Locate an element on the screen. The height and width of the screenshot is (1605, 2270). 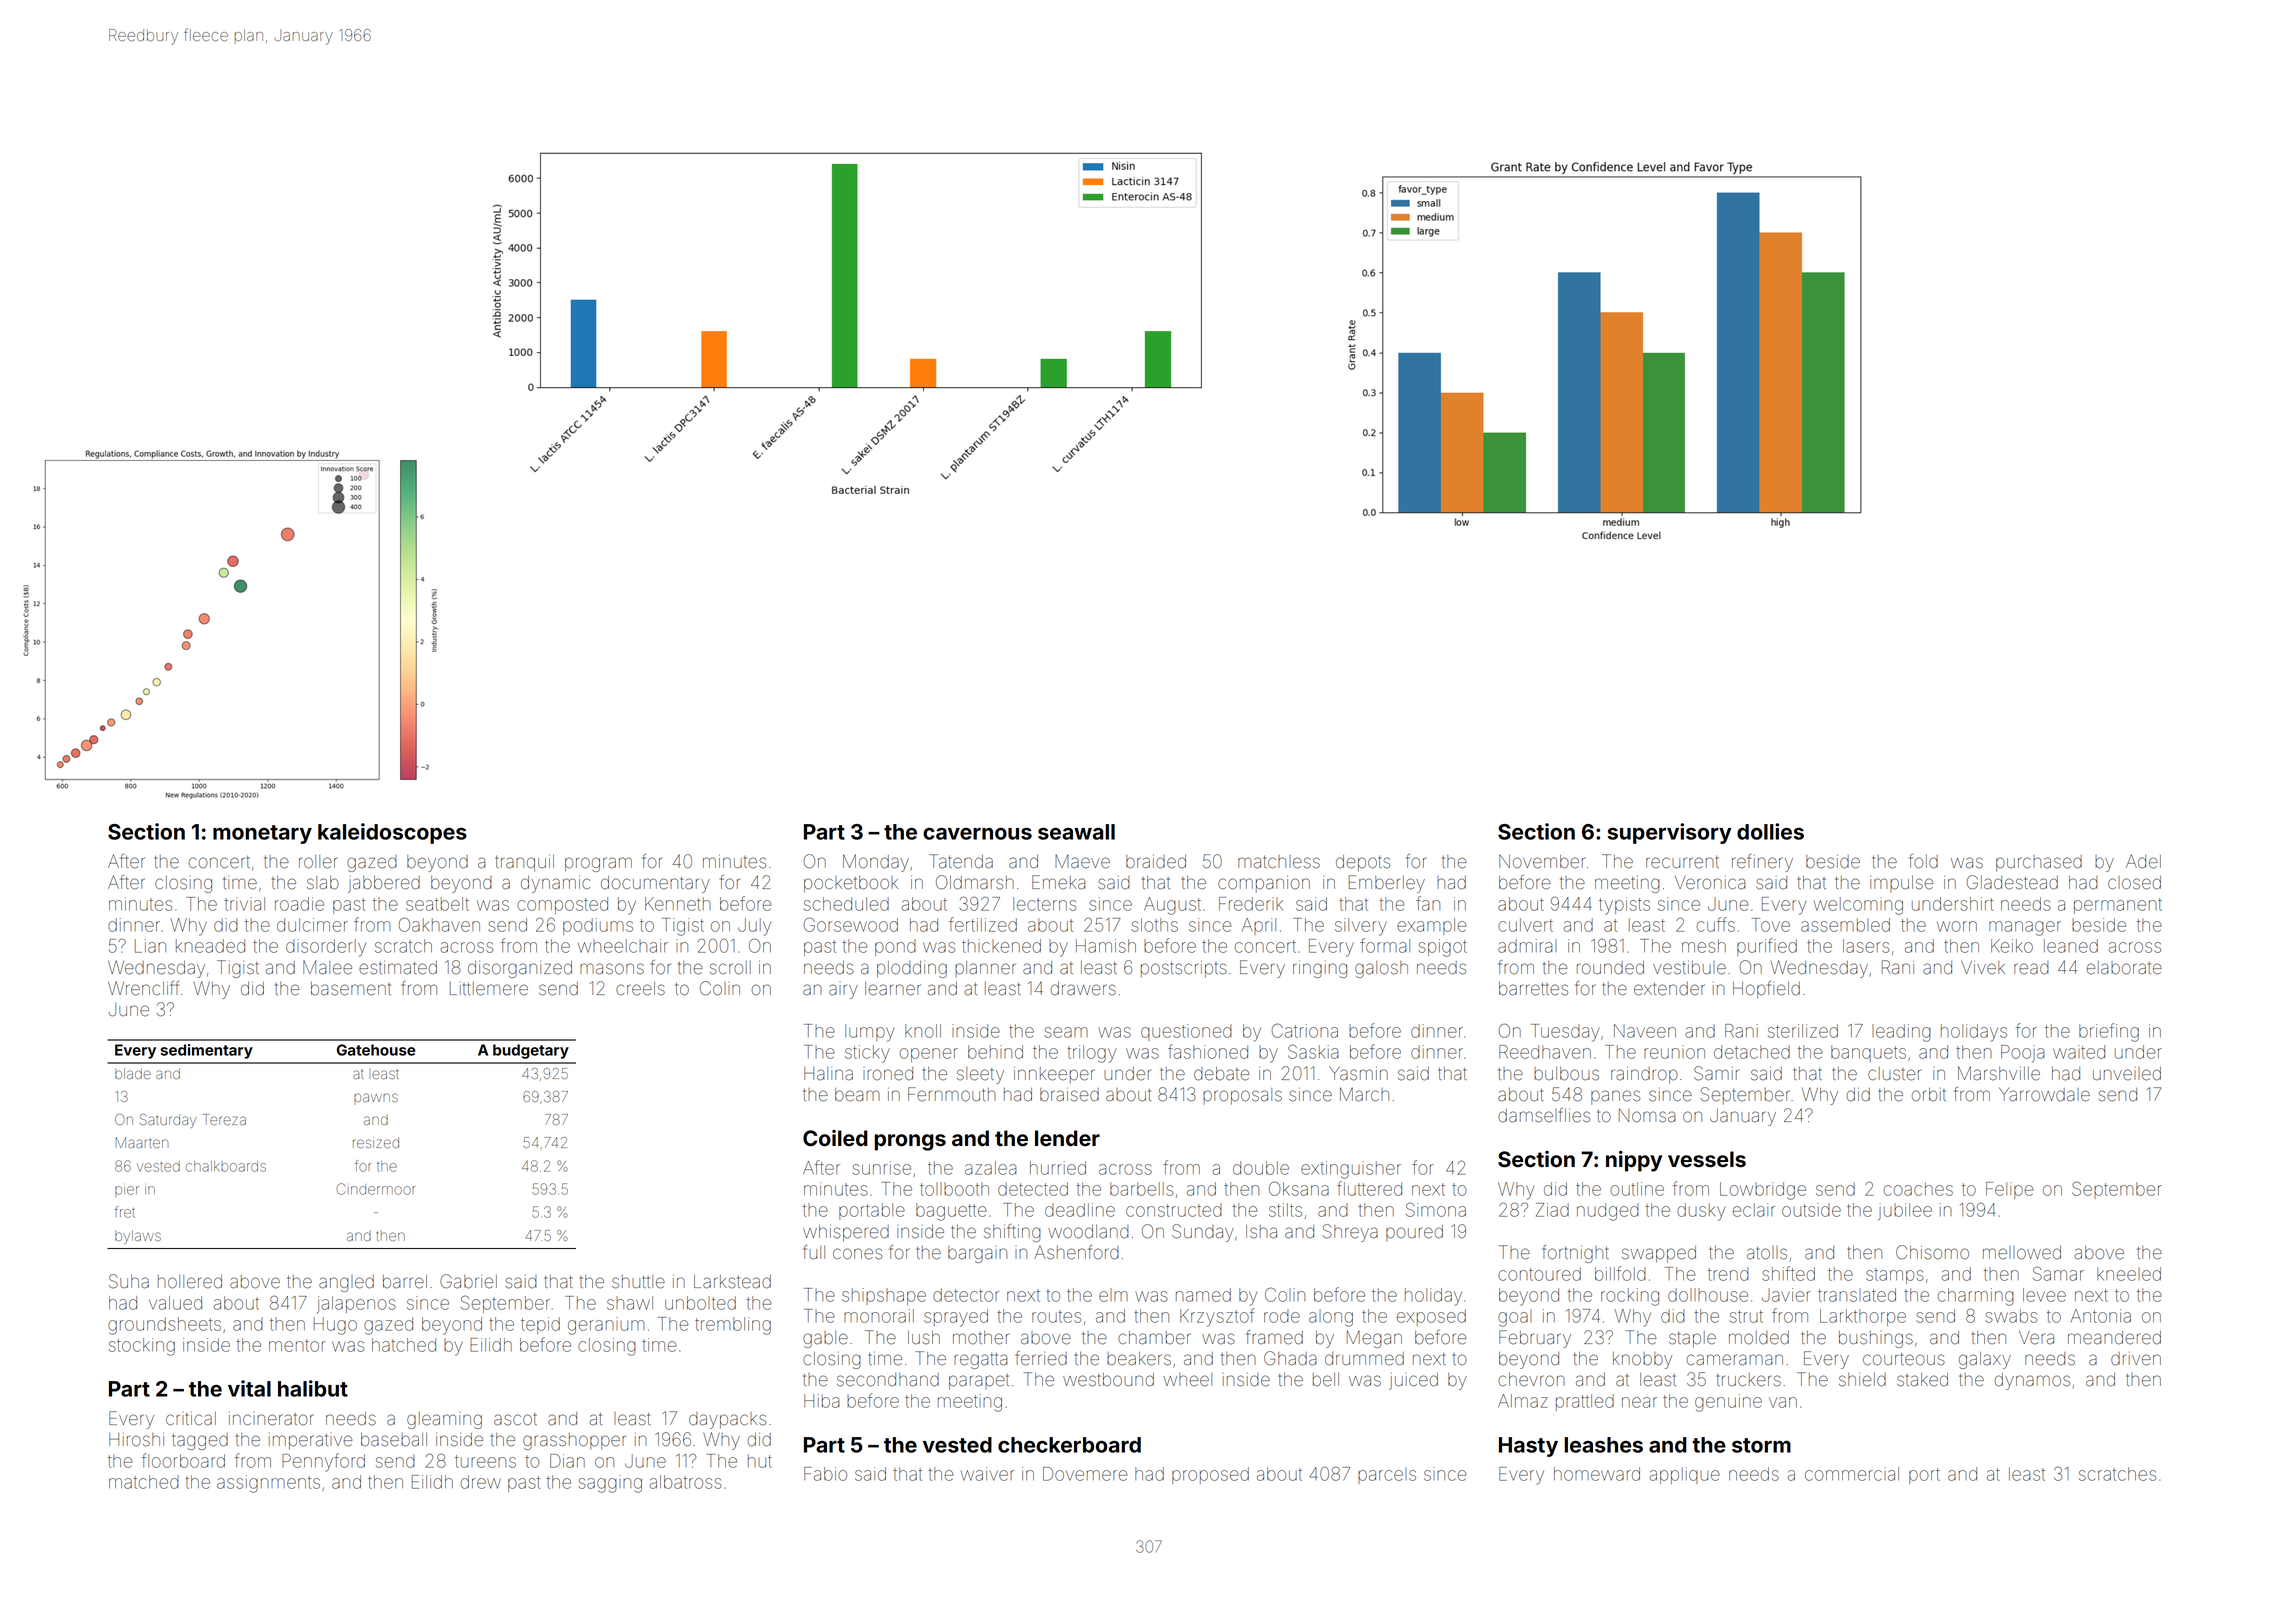
vessels is located at coordinates (1707, 1159).
